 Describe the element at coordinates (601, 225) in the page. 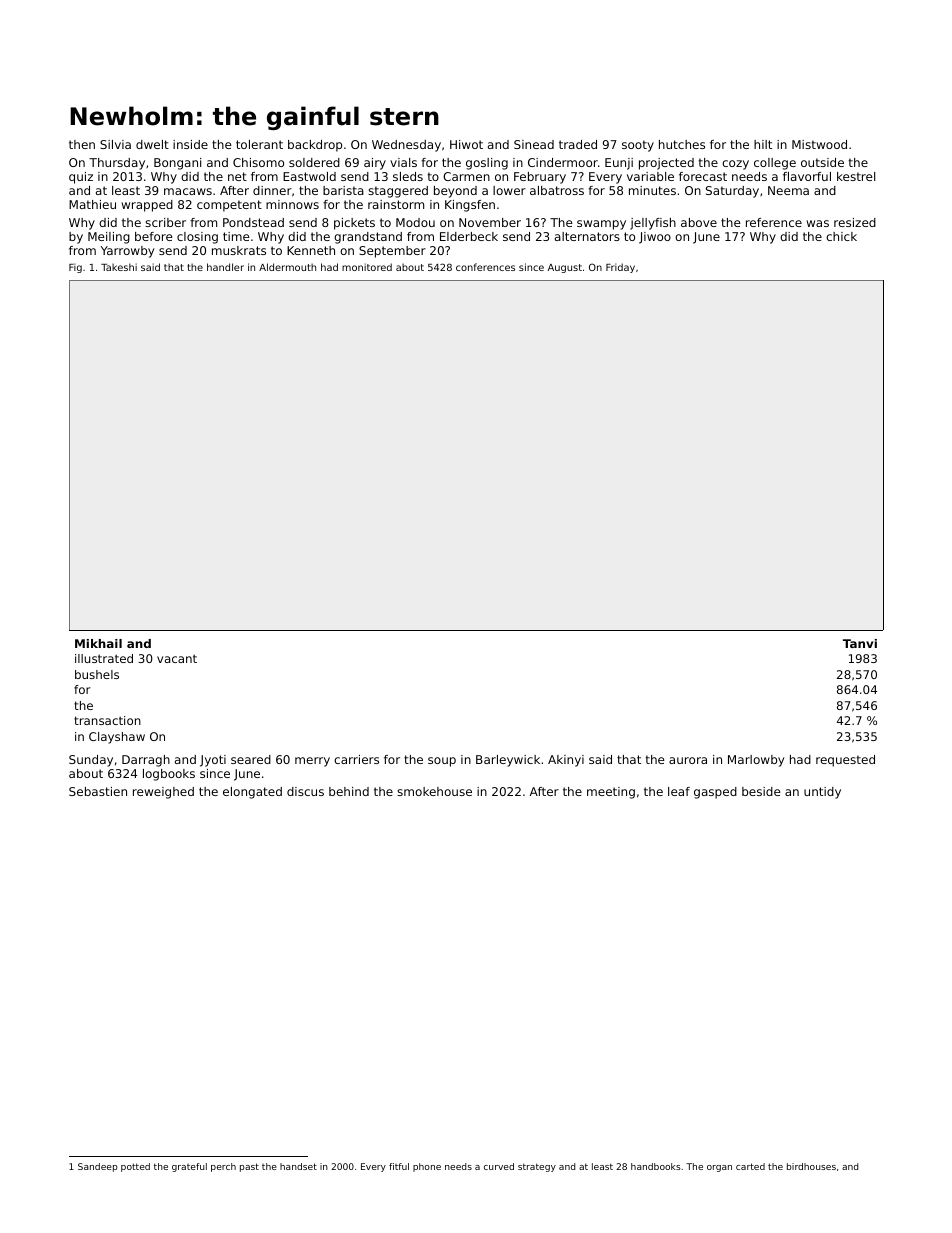

I see `swampy` at that location.
